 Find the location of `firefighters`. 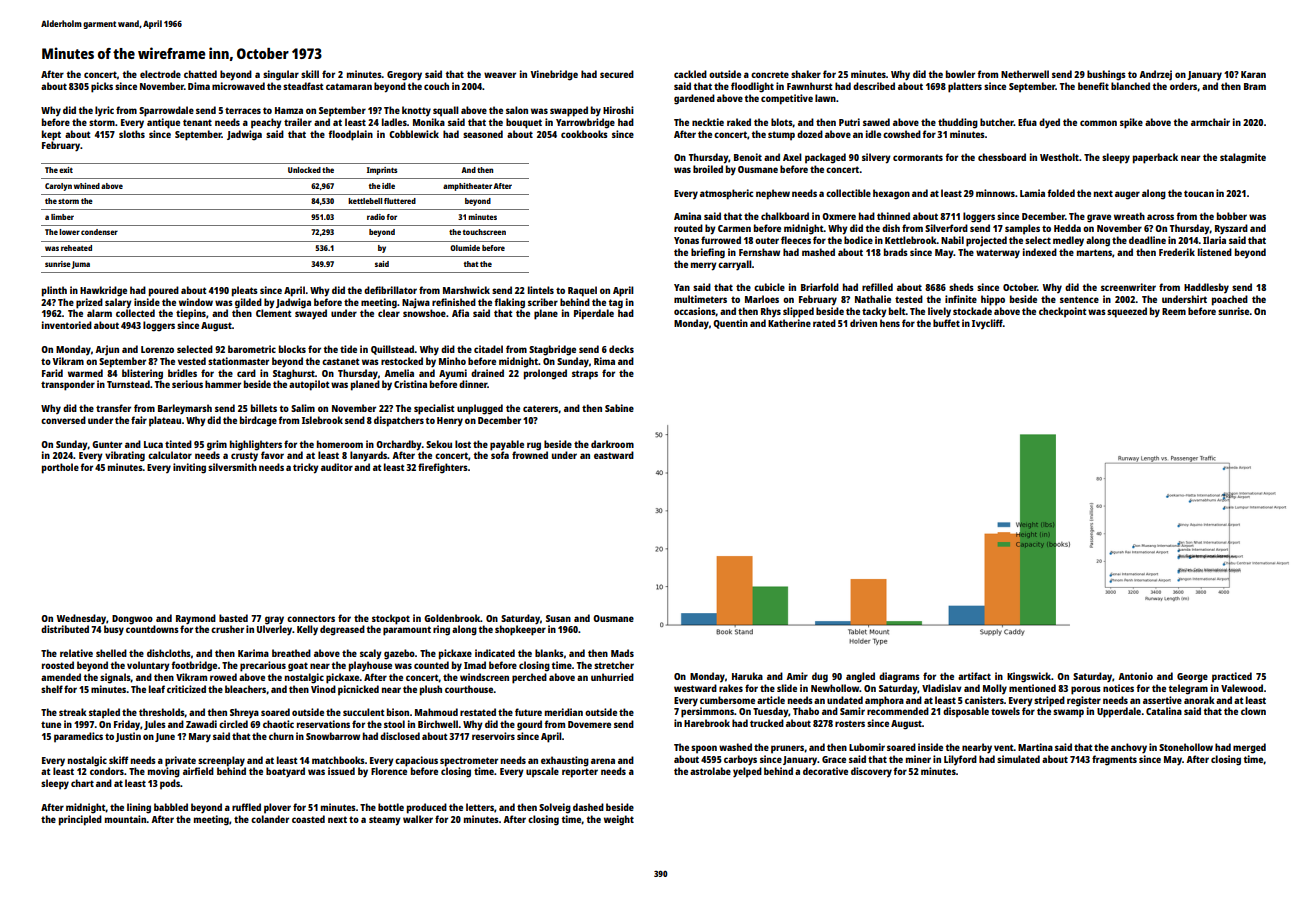

firefighters is located at coordinates (443, 468).
